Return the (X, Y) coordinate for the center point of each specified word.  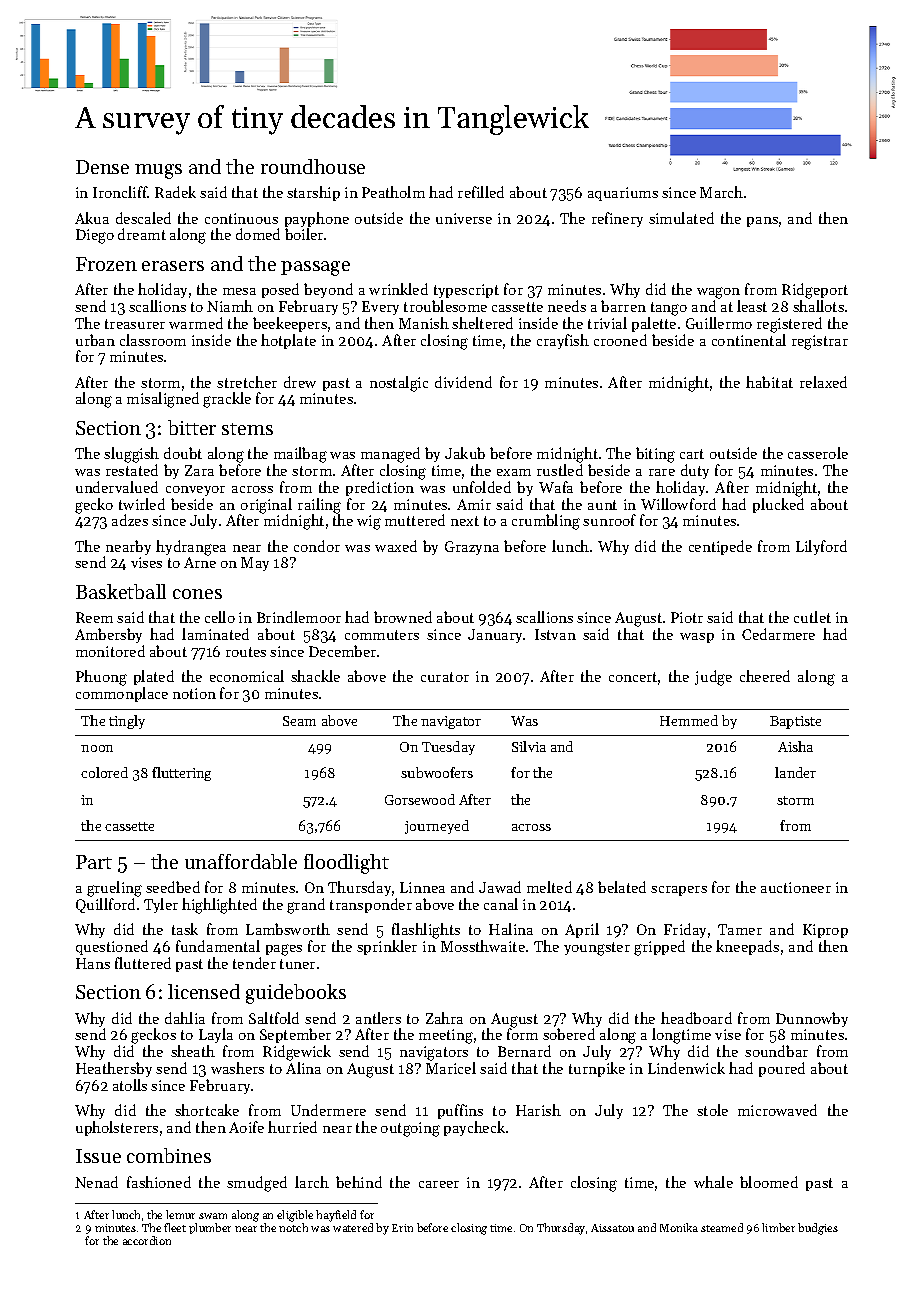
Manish (424, 323)
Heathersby (114, 1069)
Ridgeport (815, 291)
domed (258, 234)
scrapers (679, 891)
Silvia (529, 746)
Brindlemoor (299, 617)
